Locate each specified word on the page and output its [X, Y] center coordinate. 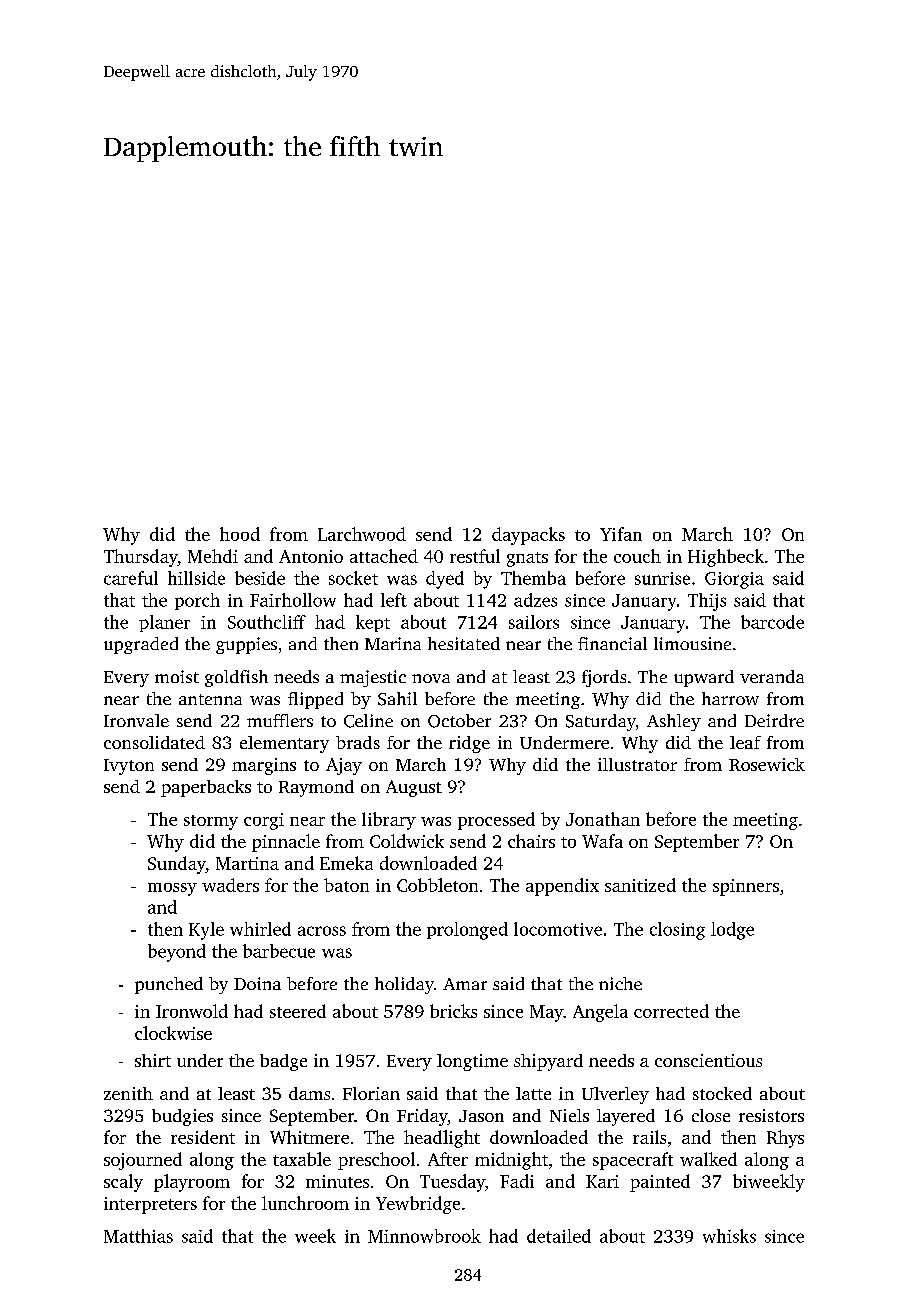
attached [384, 556]
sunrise [662, 578]
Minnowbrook [424, 1236]
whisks [729, 1236]
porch [197, 601]
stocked [722, 1093]
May [546, 1013]
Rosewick [767, 764]
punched [169, 985]
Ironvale [136, 720]
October [459, 721]
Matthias [138, 1236]
